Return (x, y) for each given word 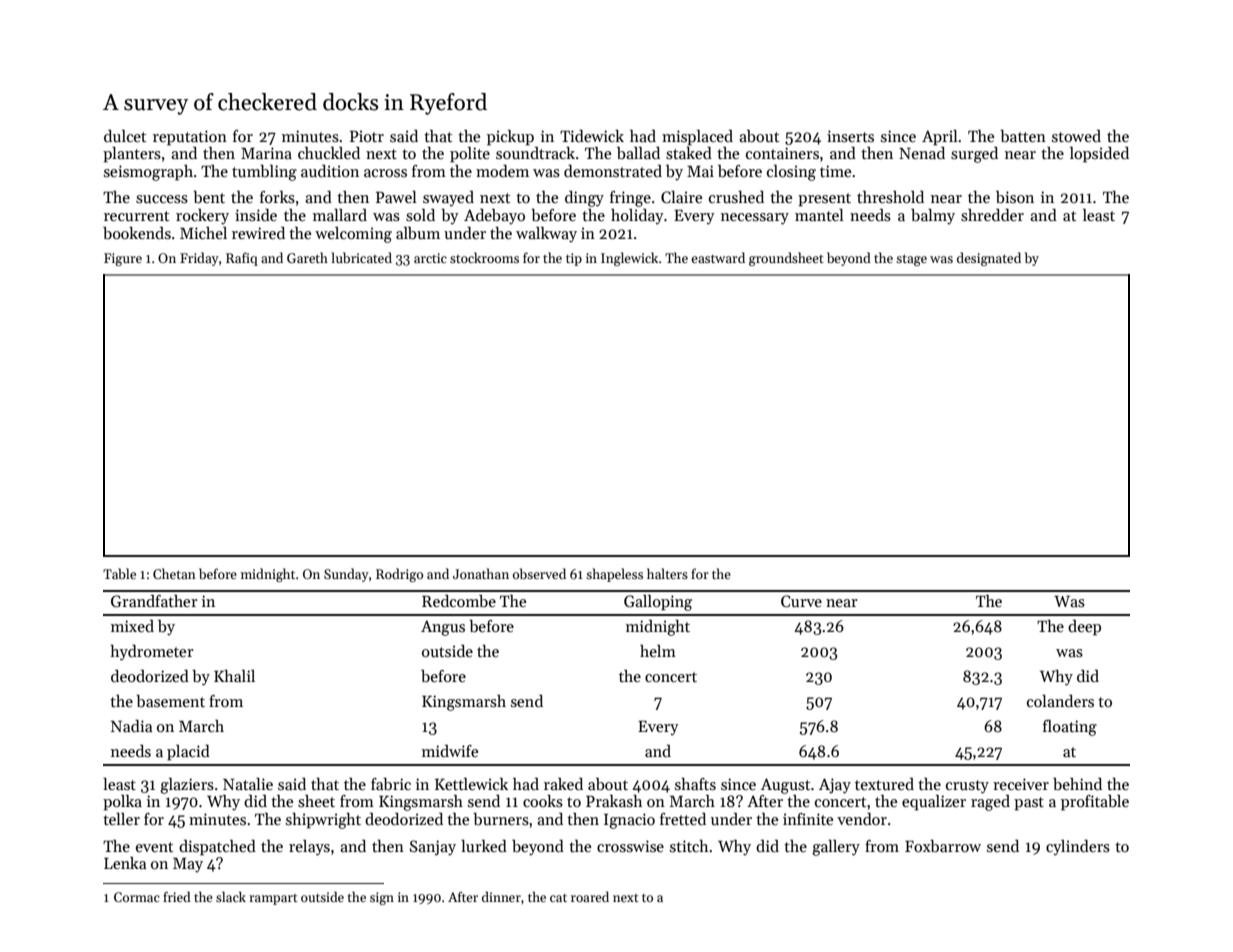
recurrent (136, 216)
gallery (836, 848)
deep (1084, 628)
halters (667, 573)
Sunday (346, 575)
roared (590, 896)
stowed (1076, 136)
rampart (273, 899)
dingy (584, 199)
